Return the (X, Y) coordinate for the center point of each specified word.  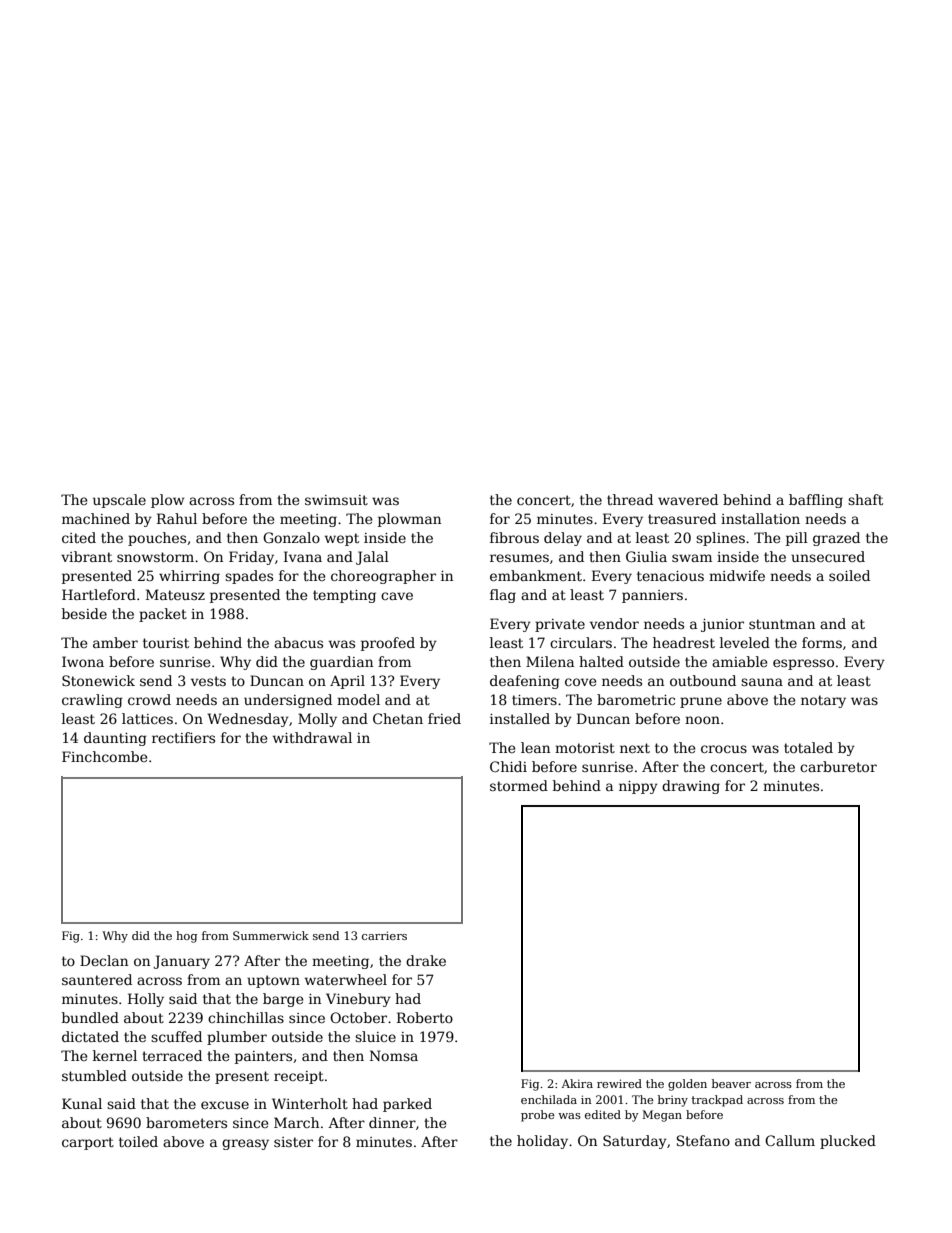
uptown (273, 981)
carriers (384, 935)
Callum (790, 1140)
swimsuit (336, 500)
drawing (691, 787)
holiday (542, 1142)
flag (503, 596)
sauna (762, 682)
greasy (245, 1144)
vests (208, 681)
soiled (849, 575)
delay (563, 539)
